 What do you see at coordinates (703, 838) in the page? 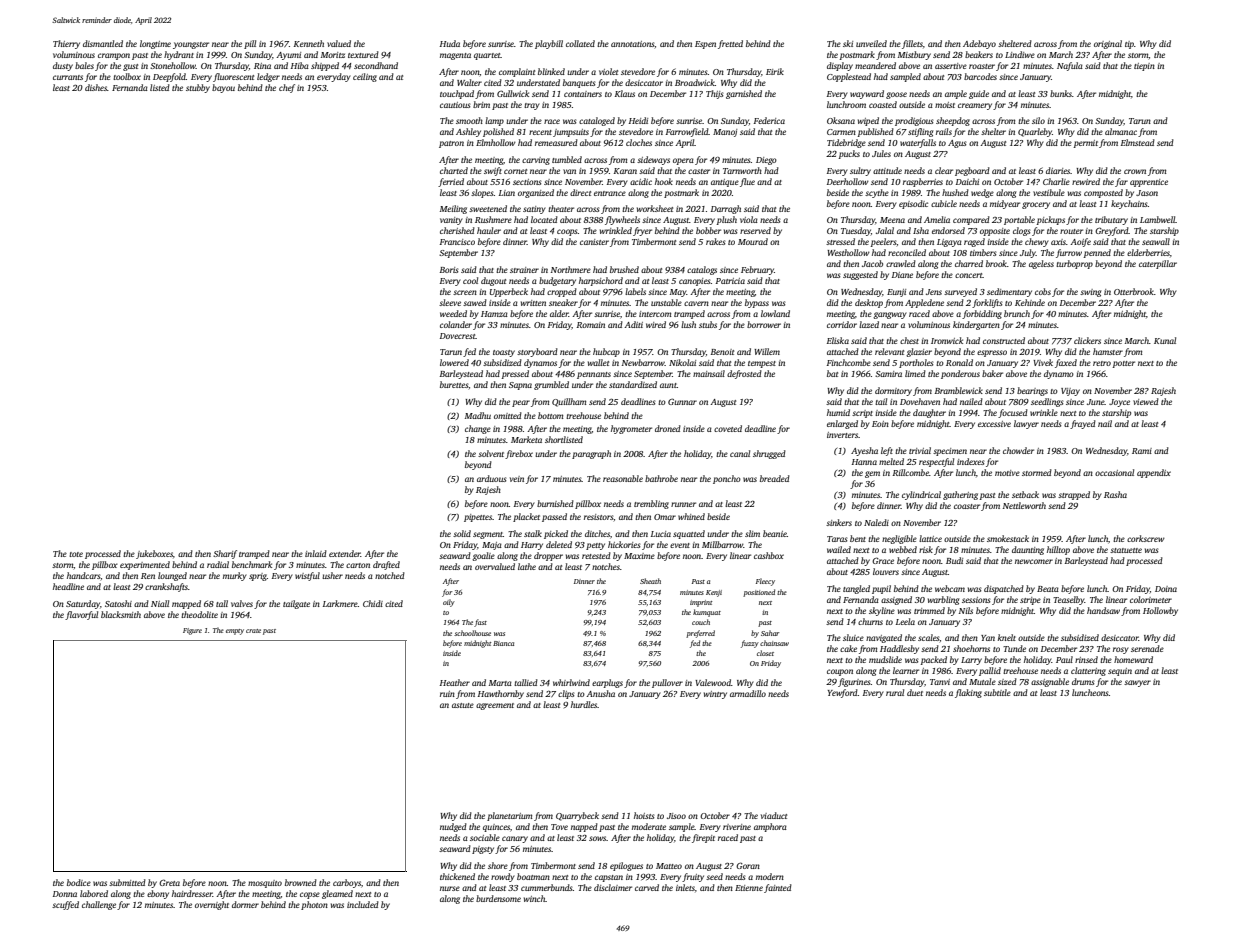
I see `firepit` at bounding box center [703, 838].
